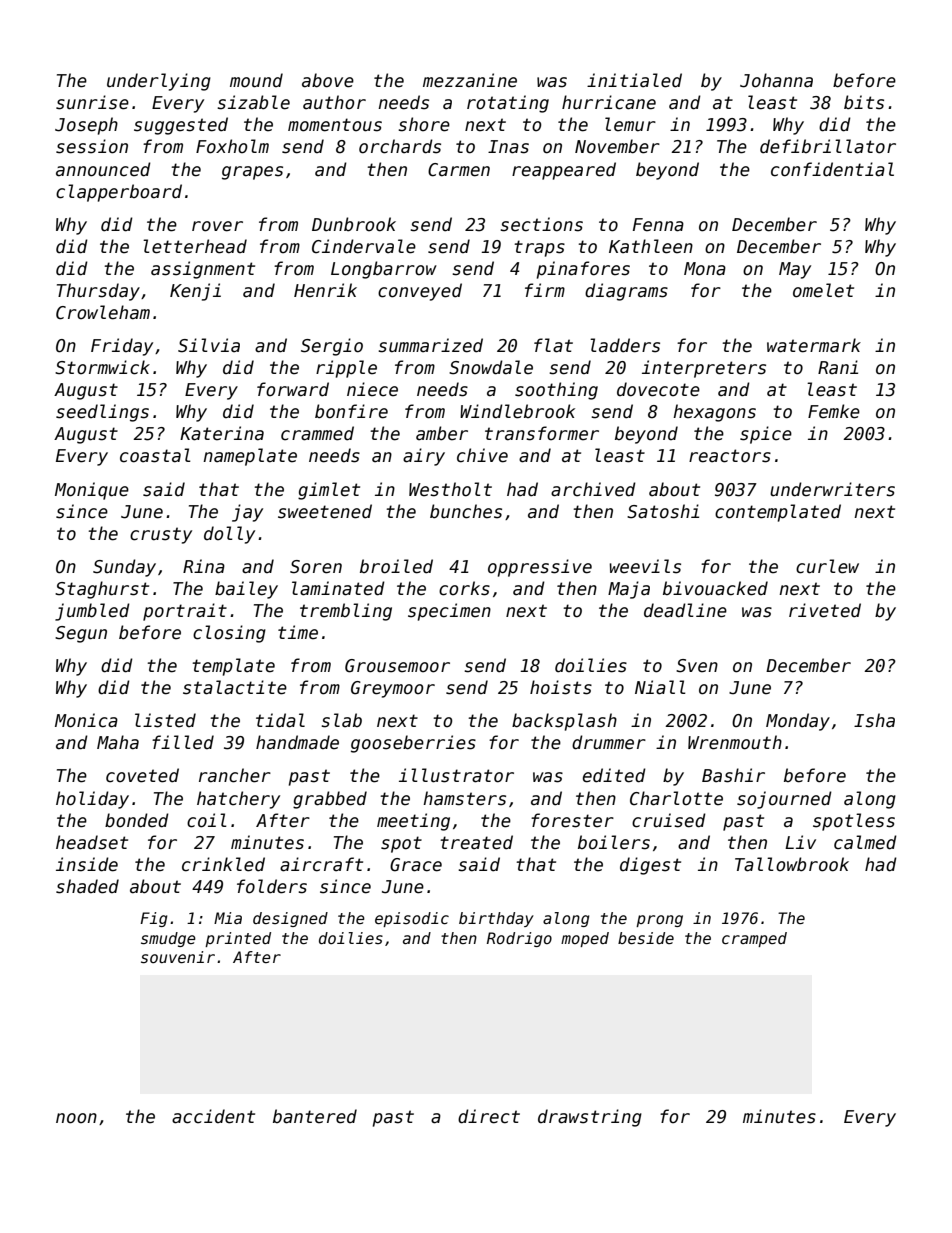 This screenshot has width=952, height=1233. Describe the element at coordinates (776, 80) in the screenshot. I see `Johanna` at that location.
